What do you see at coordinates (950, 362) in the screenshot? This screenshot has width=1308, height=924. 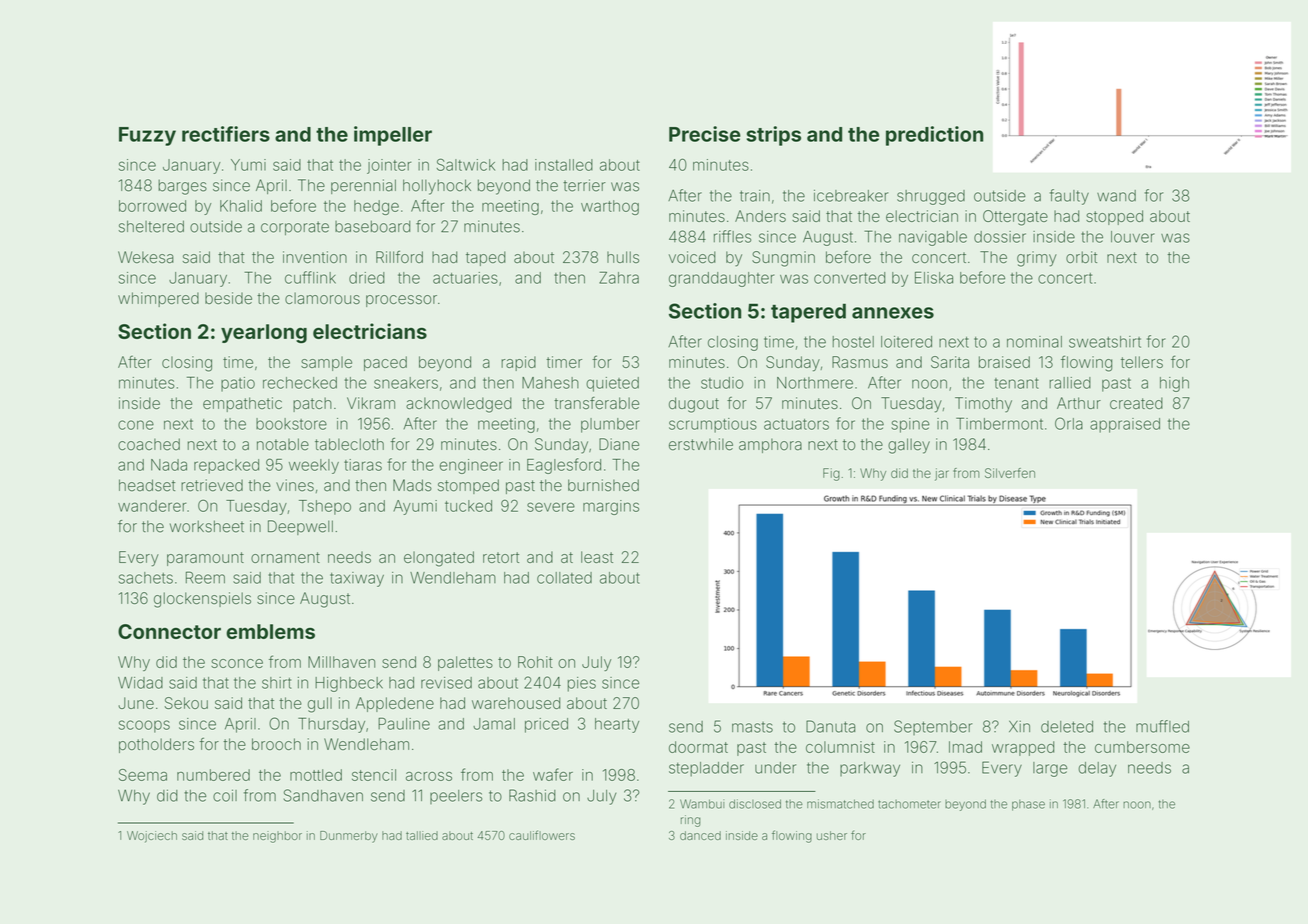 I see `Sarita` at bounding box center [950, 362].
